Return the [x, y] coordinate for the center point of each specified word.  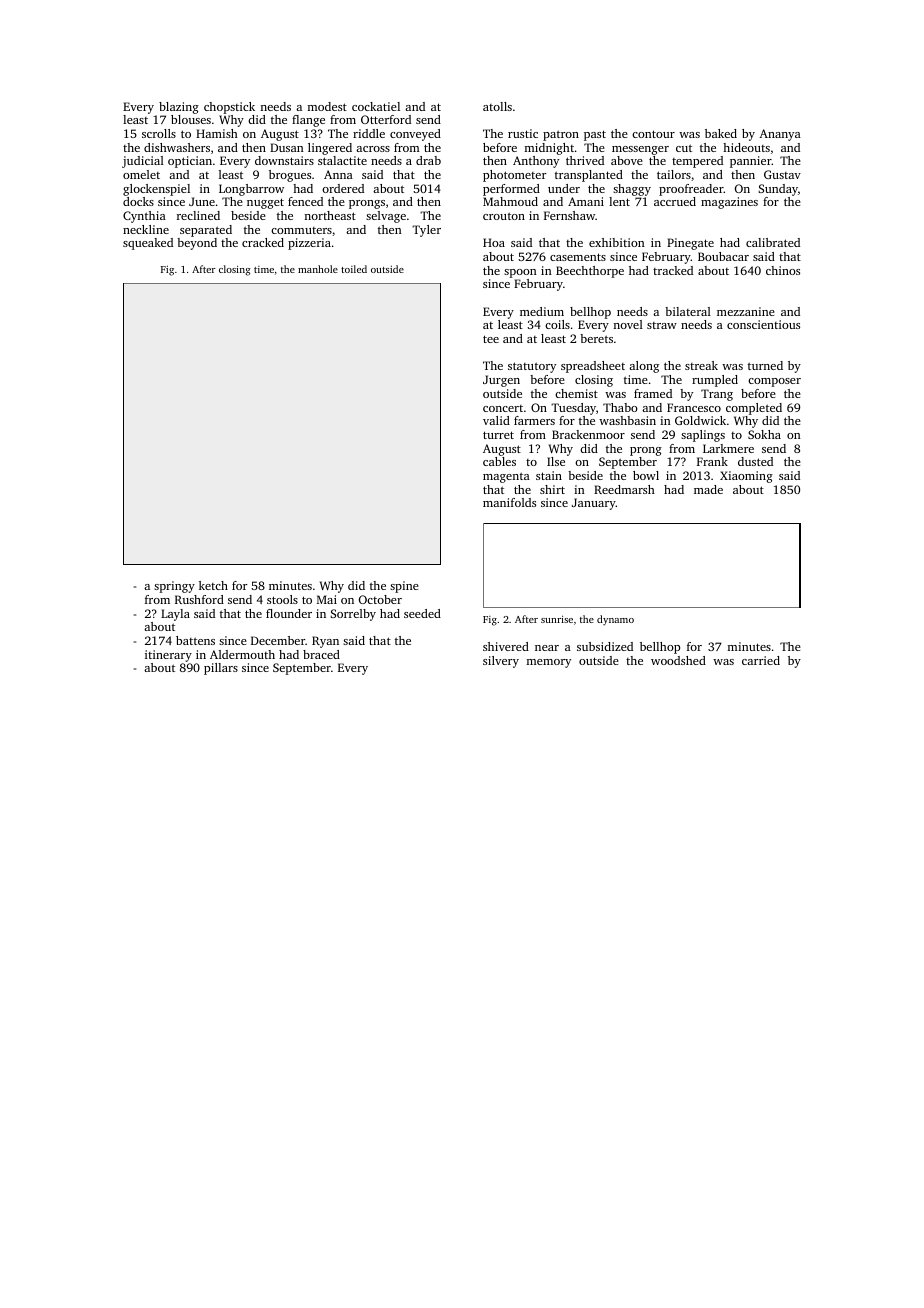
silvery [501, 662]
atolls [497, 106]
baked [721, 133]
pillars [221, 669]
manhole [318, 269]
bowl [646, 475]
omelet [141, 174]
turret [498, 435]
